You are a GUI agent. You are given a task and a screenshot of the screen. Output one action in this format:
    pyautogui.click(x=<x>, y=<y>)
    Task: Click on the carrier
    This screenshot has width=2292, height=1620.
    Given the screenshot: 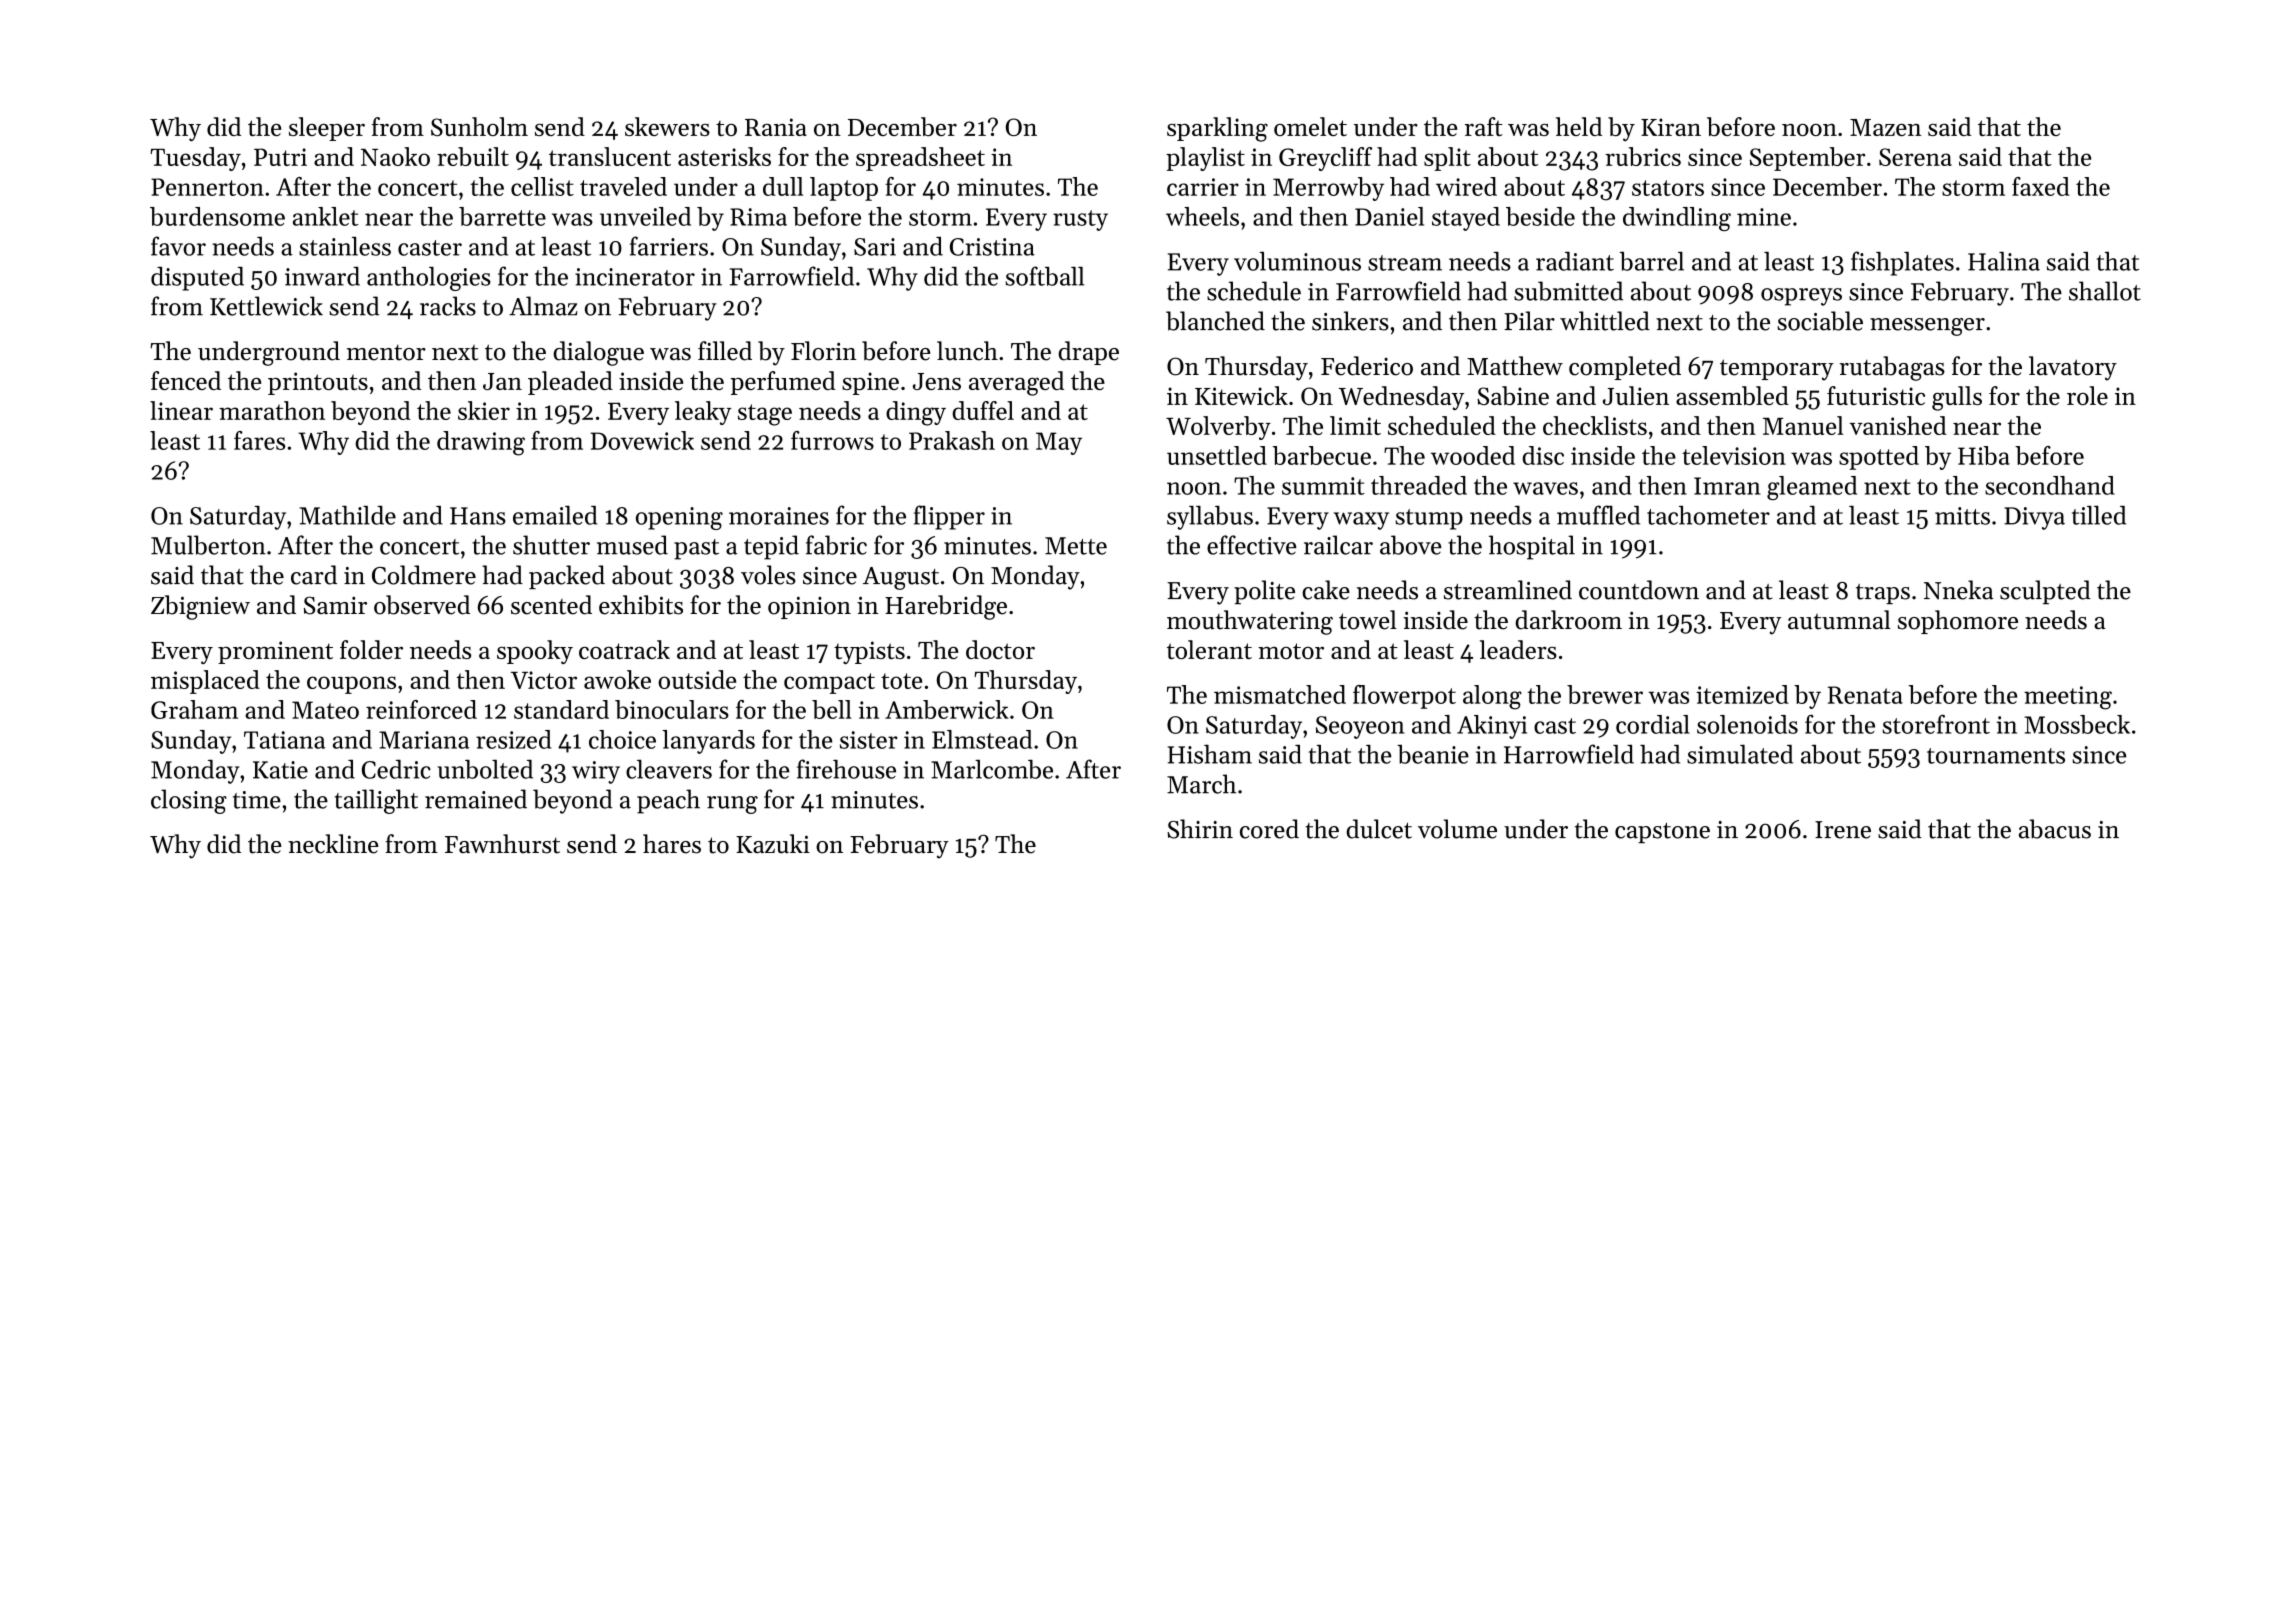 What is the action you would take?
    pyautogui.click(x=1203, y=187)
